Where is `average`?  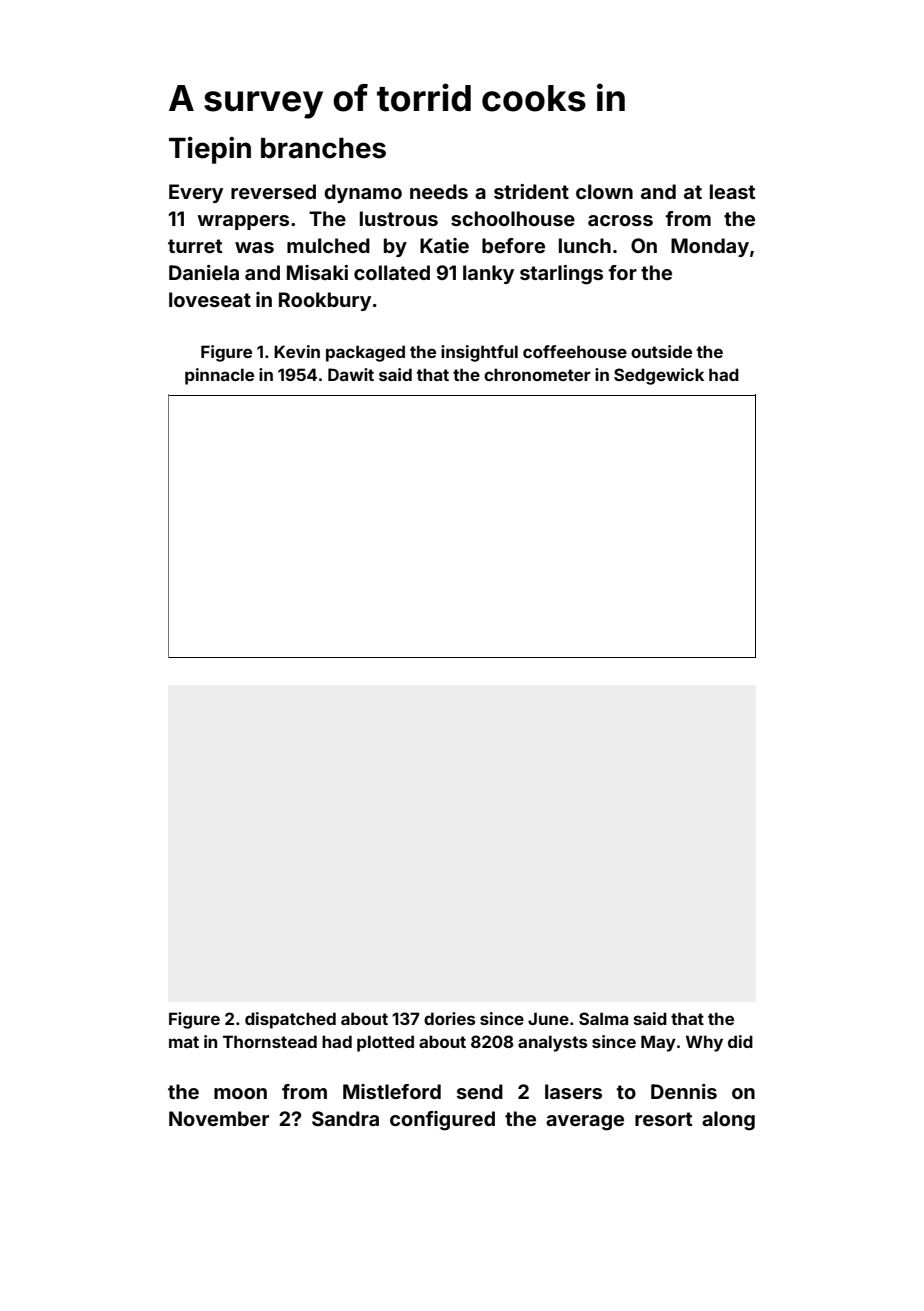
average is located at coordinates (585, 1123).
